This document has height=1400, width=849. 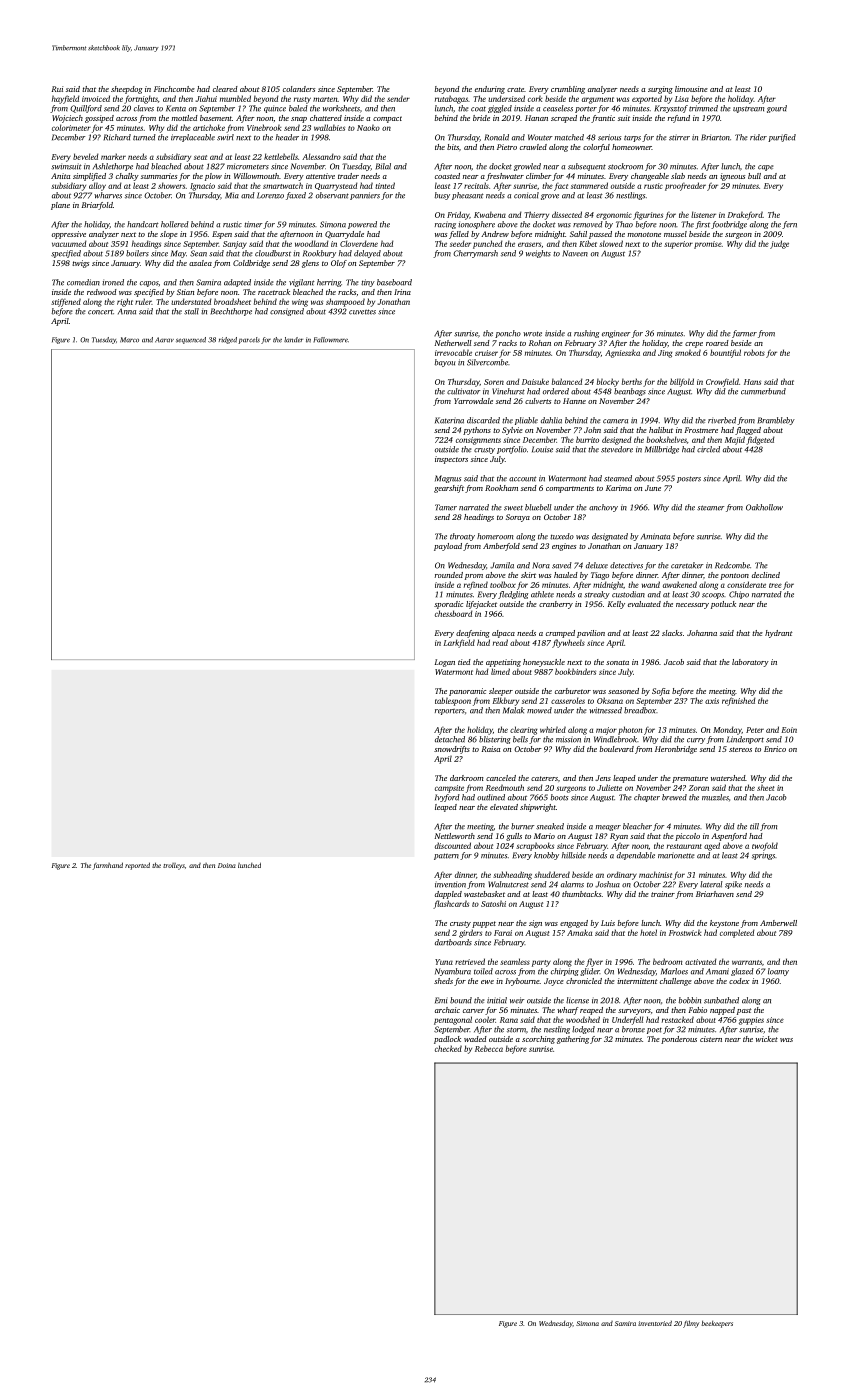 What do you see at coordinates (710, 508) in the document?
I see `steamer` at bounding box center [710, 508].
